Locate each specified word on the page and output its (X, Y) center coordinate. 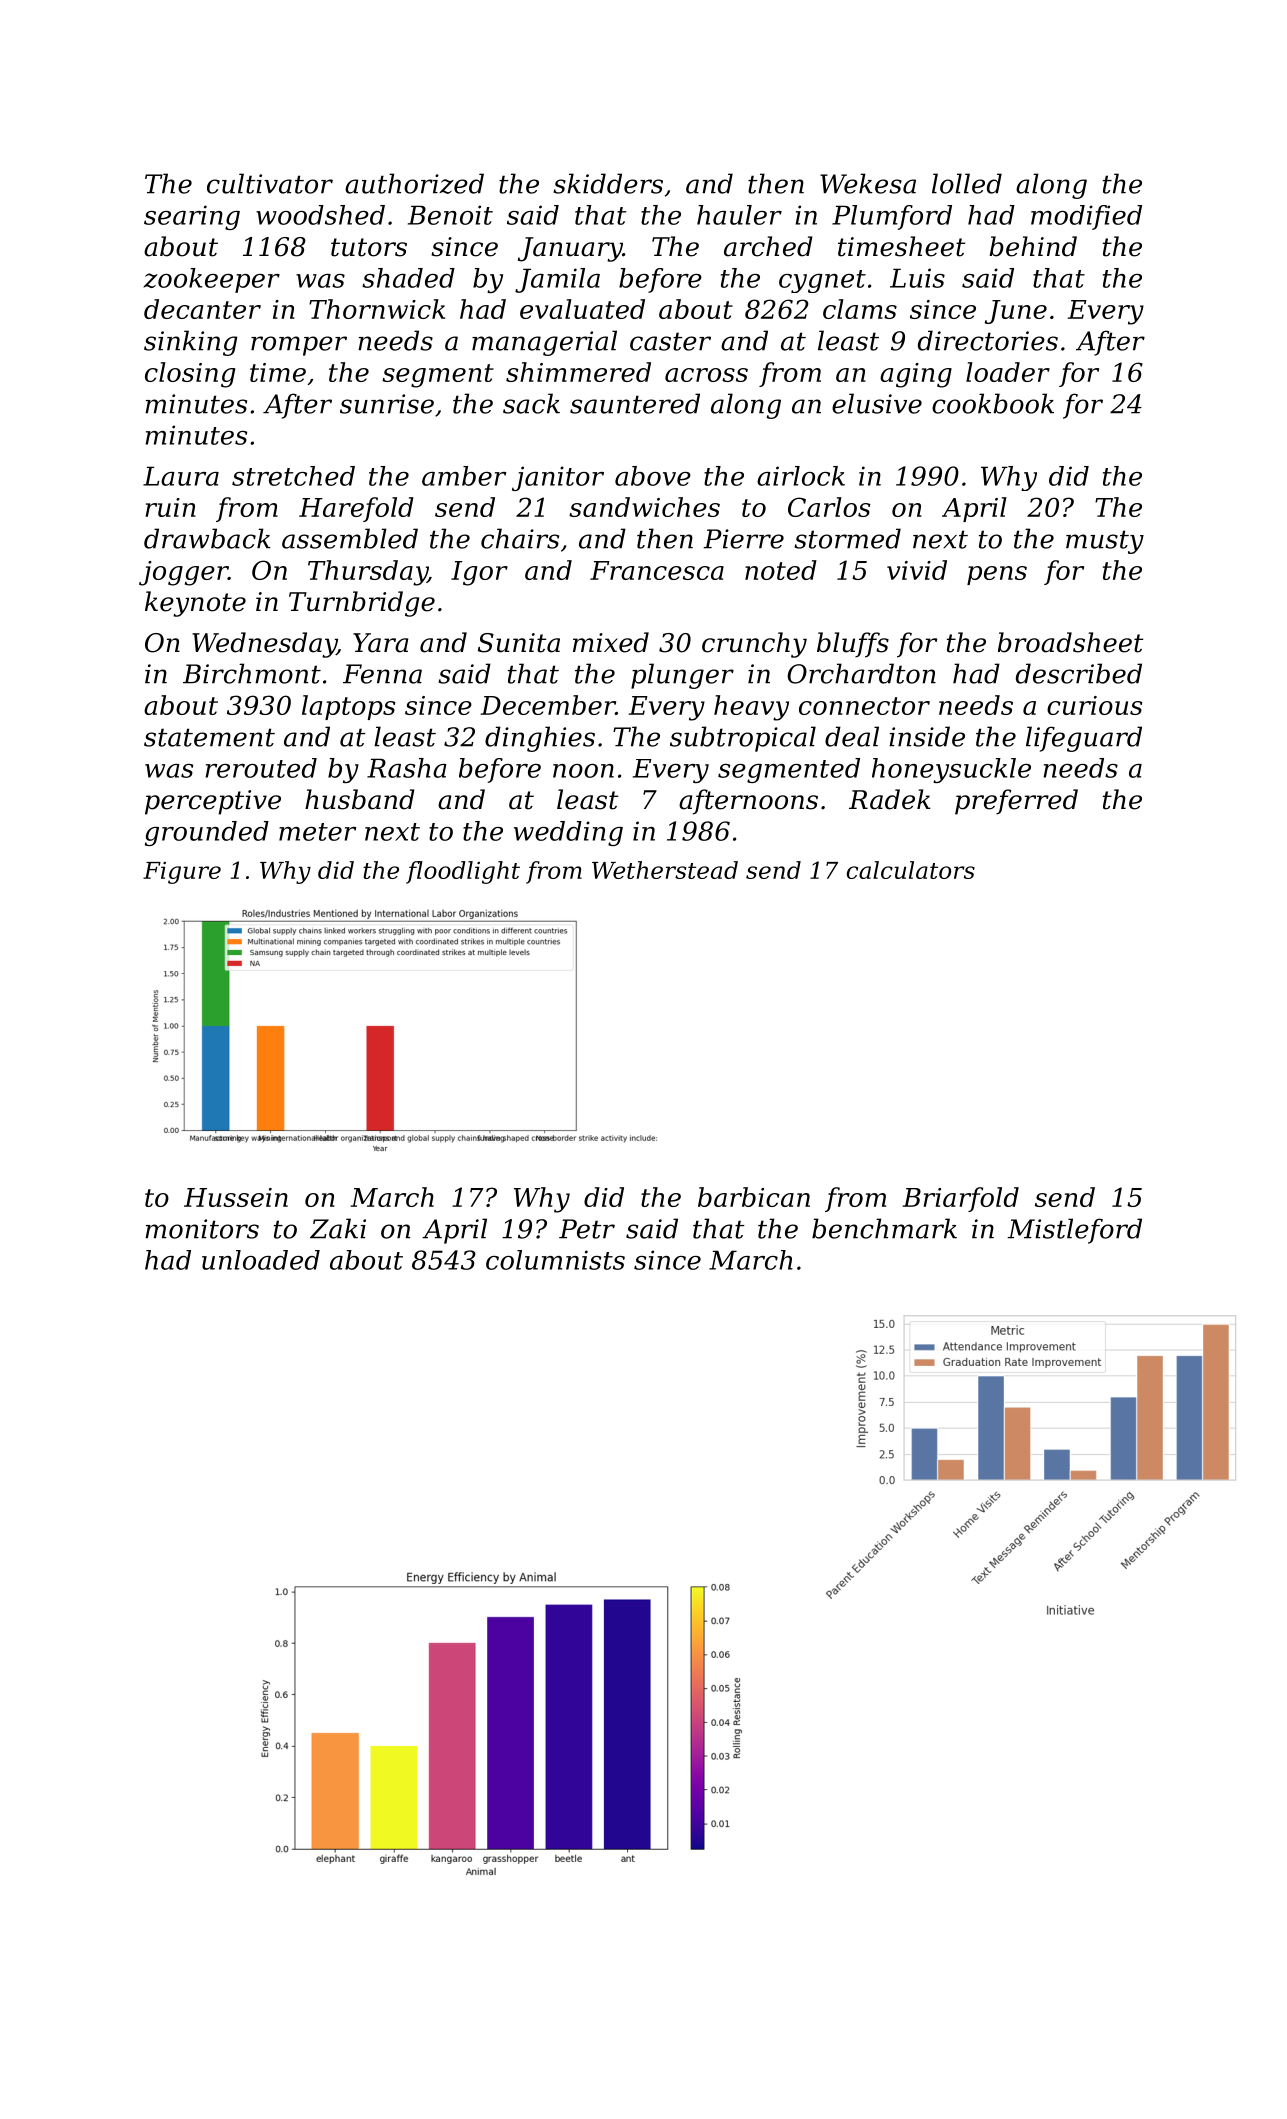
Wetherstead (665, 870)
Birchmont (252, 673)
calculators (911, 870)
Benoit (450, 215)
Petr (587, 1229)
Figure (182, 873)
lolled (967, 183)
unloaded (261, 1260)
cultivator (270, 183)
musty (1105, 542)
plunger (682, 676)
